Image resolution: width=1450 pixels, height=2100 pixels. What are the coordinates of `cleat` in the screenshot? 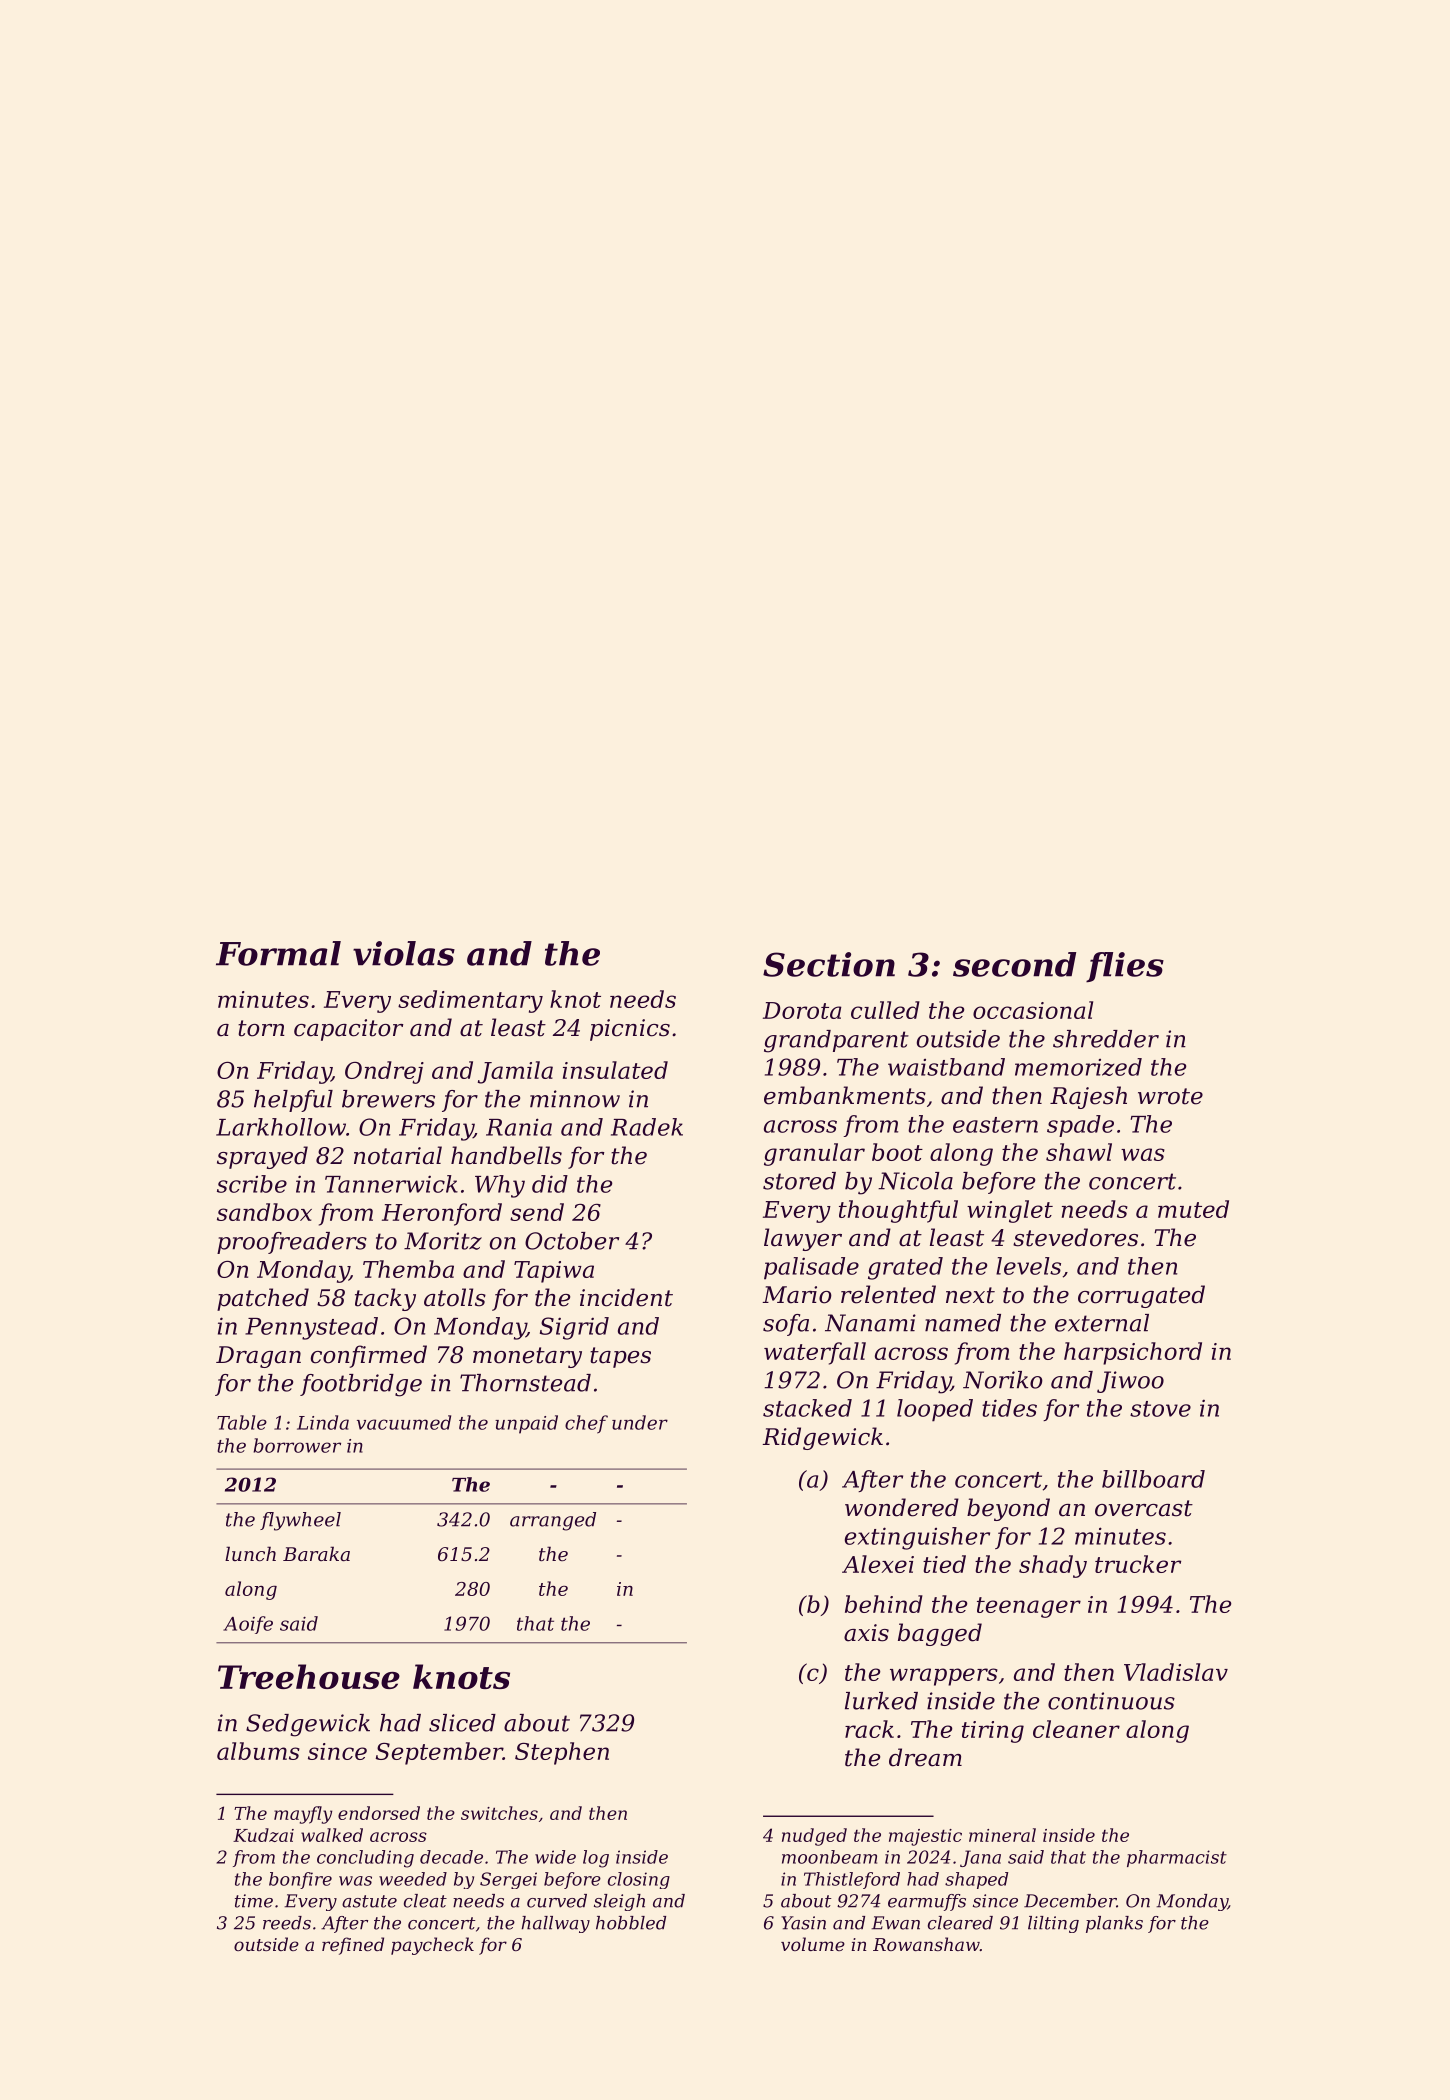 It's located at (425, 1901).
